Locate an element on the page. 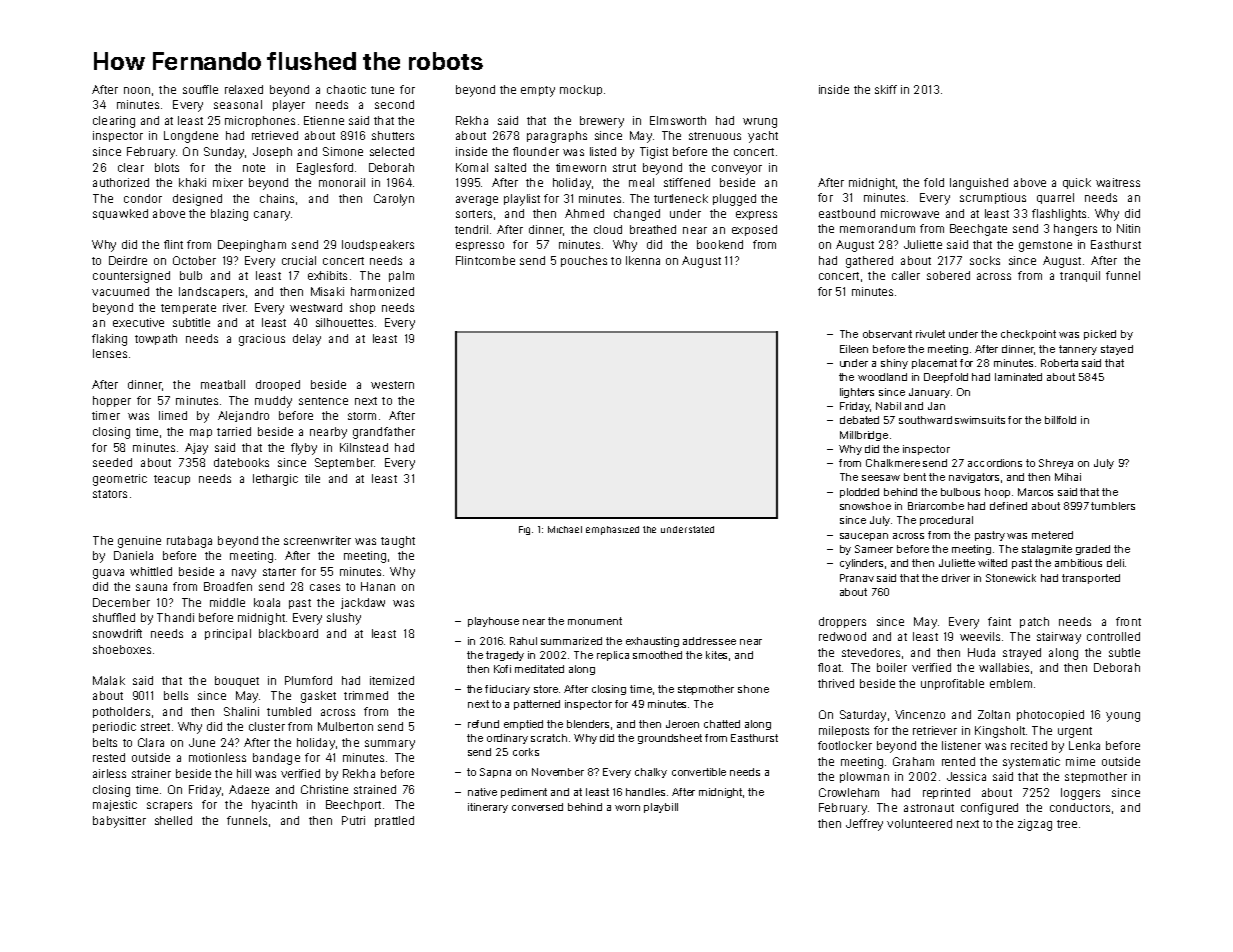 The width and height of the document is (1233, 952). Jeffrey is located at coordinates (864, 825).
